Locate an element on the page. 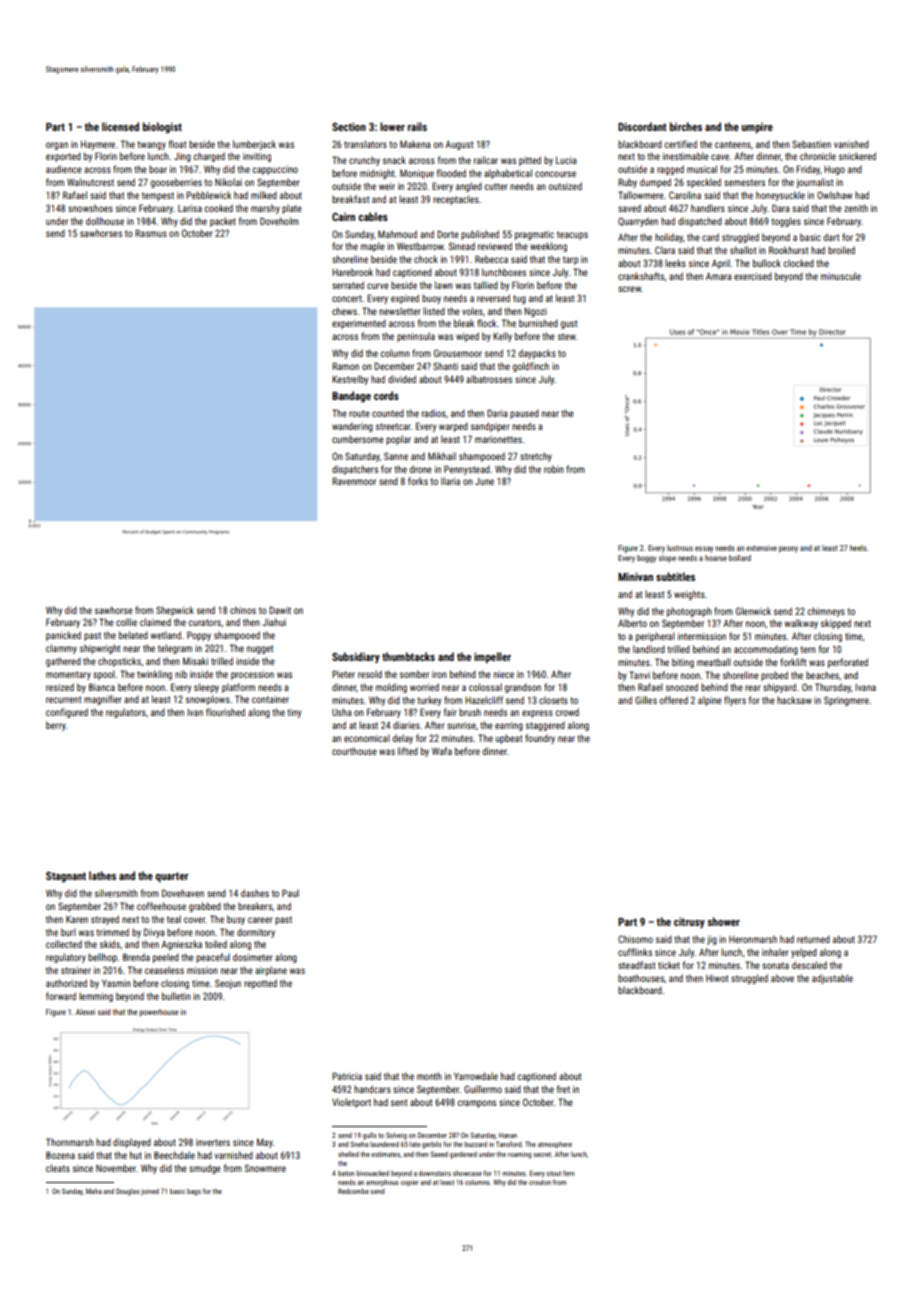  journalist is located at coordinates (814, 183).
